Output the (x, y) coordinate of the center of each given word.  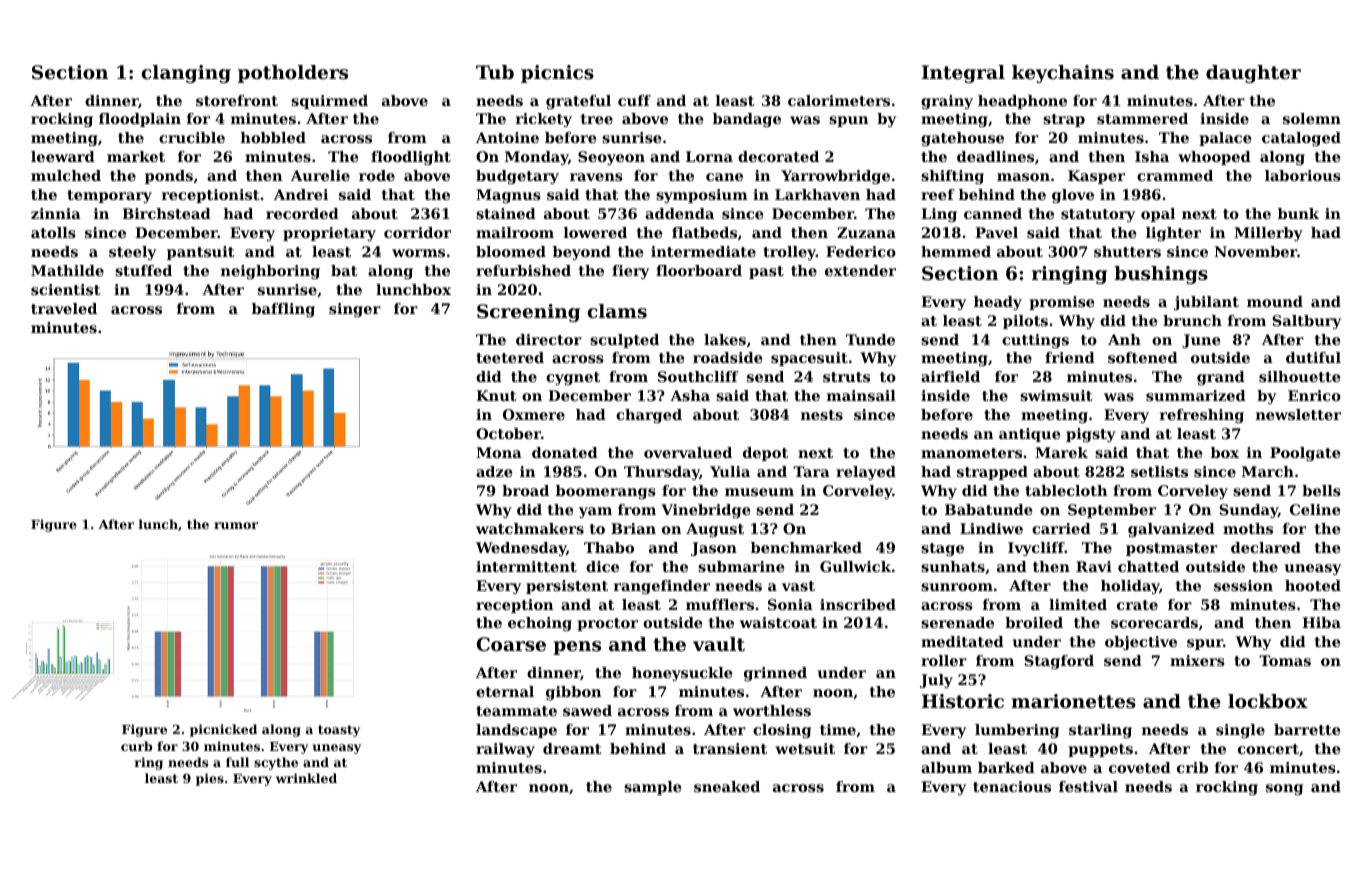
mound (1275, 301)
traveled (64, 308)
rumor (236, 525)
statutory (1098, 215)
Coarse (511, 644)
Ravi (1094, 566)
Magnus (508, 196)
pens (577, 648)
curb (136, 746)
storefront (237, 100)
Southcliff (698, 376)
